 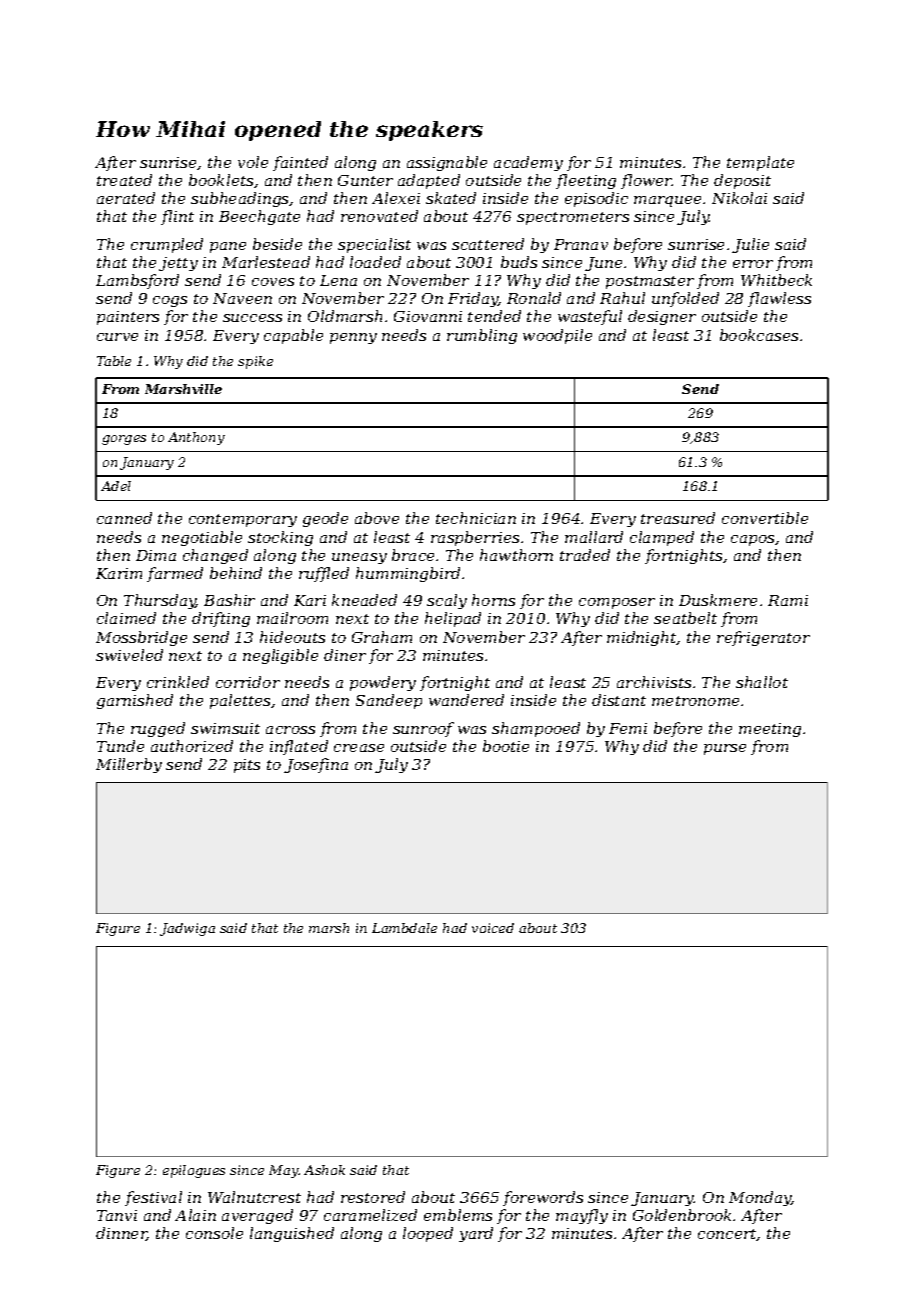 I want to click on metronome, so click(x=695, y=701).
